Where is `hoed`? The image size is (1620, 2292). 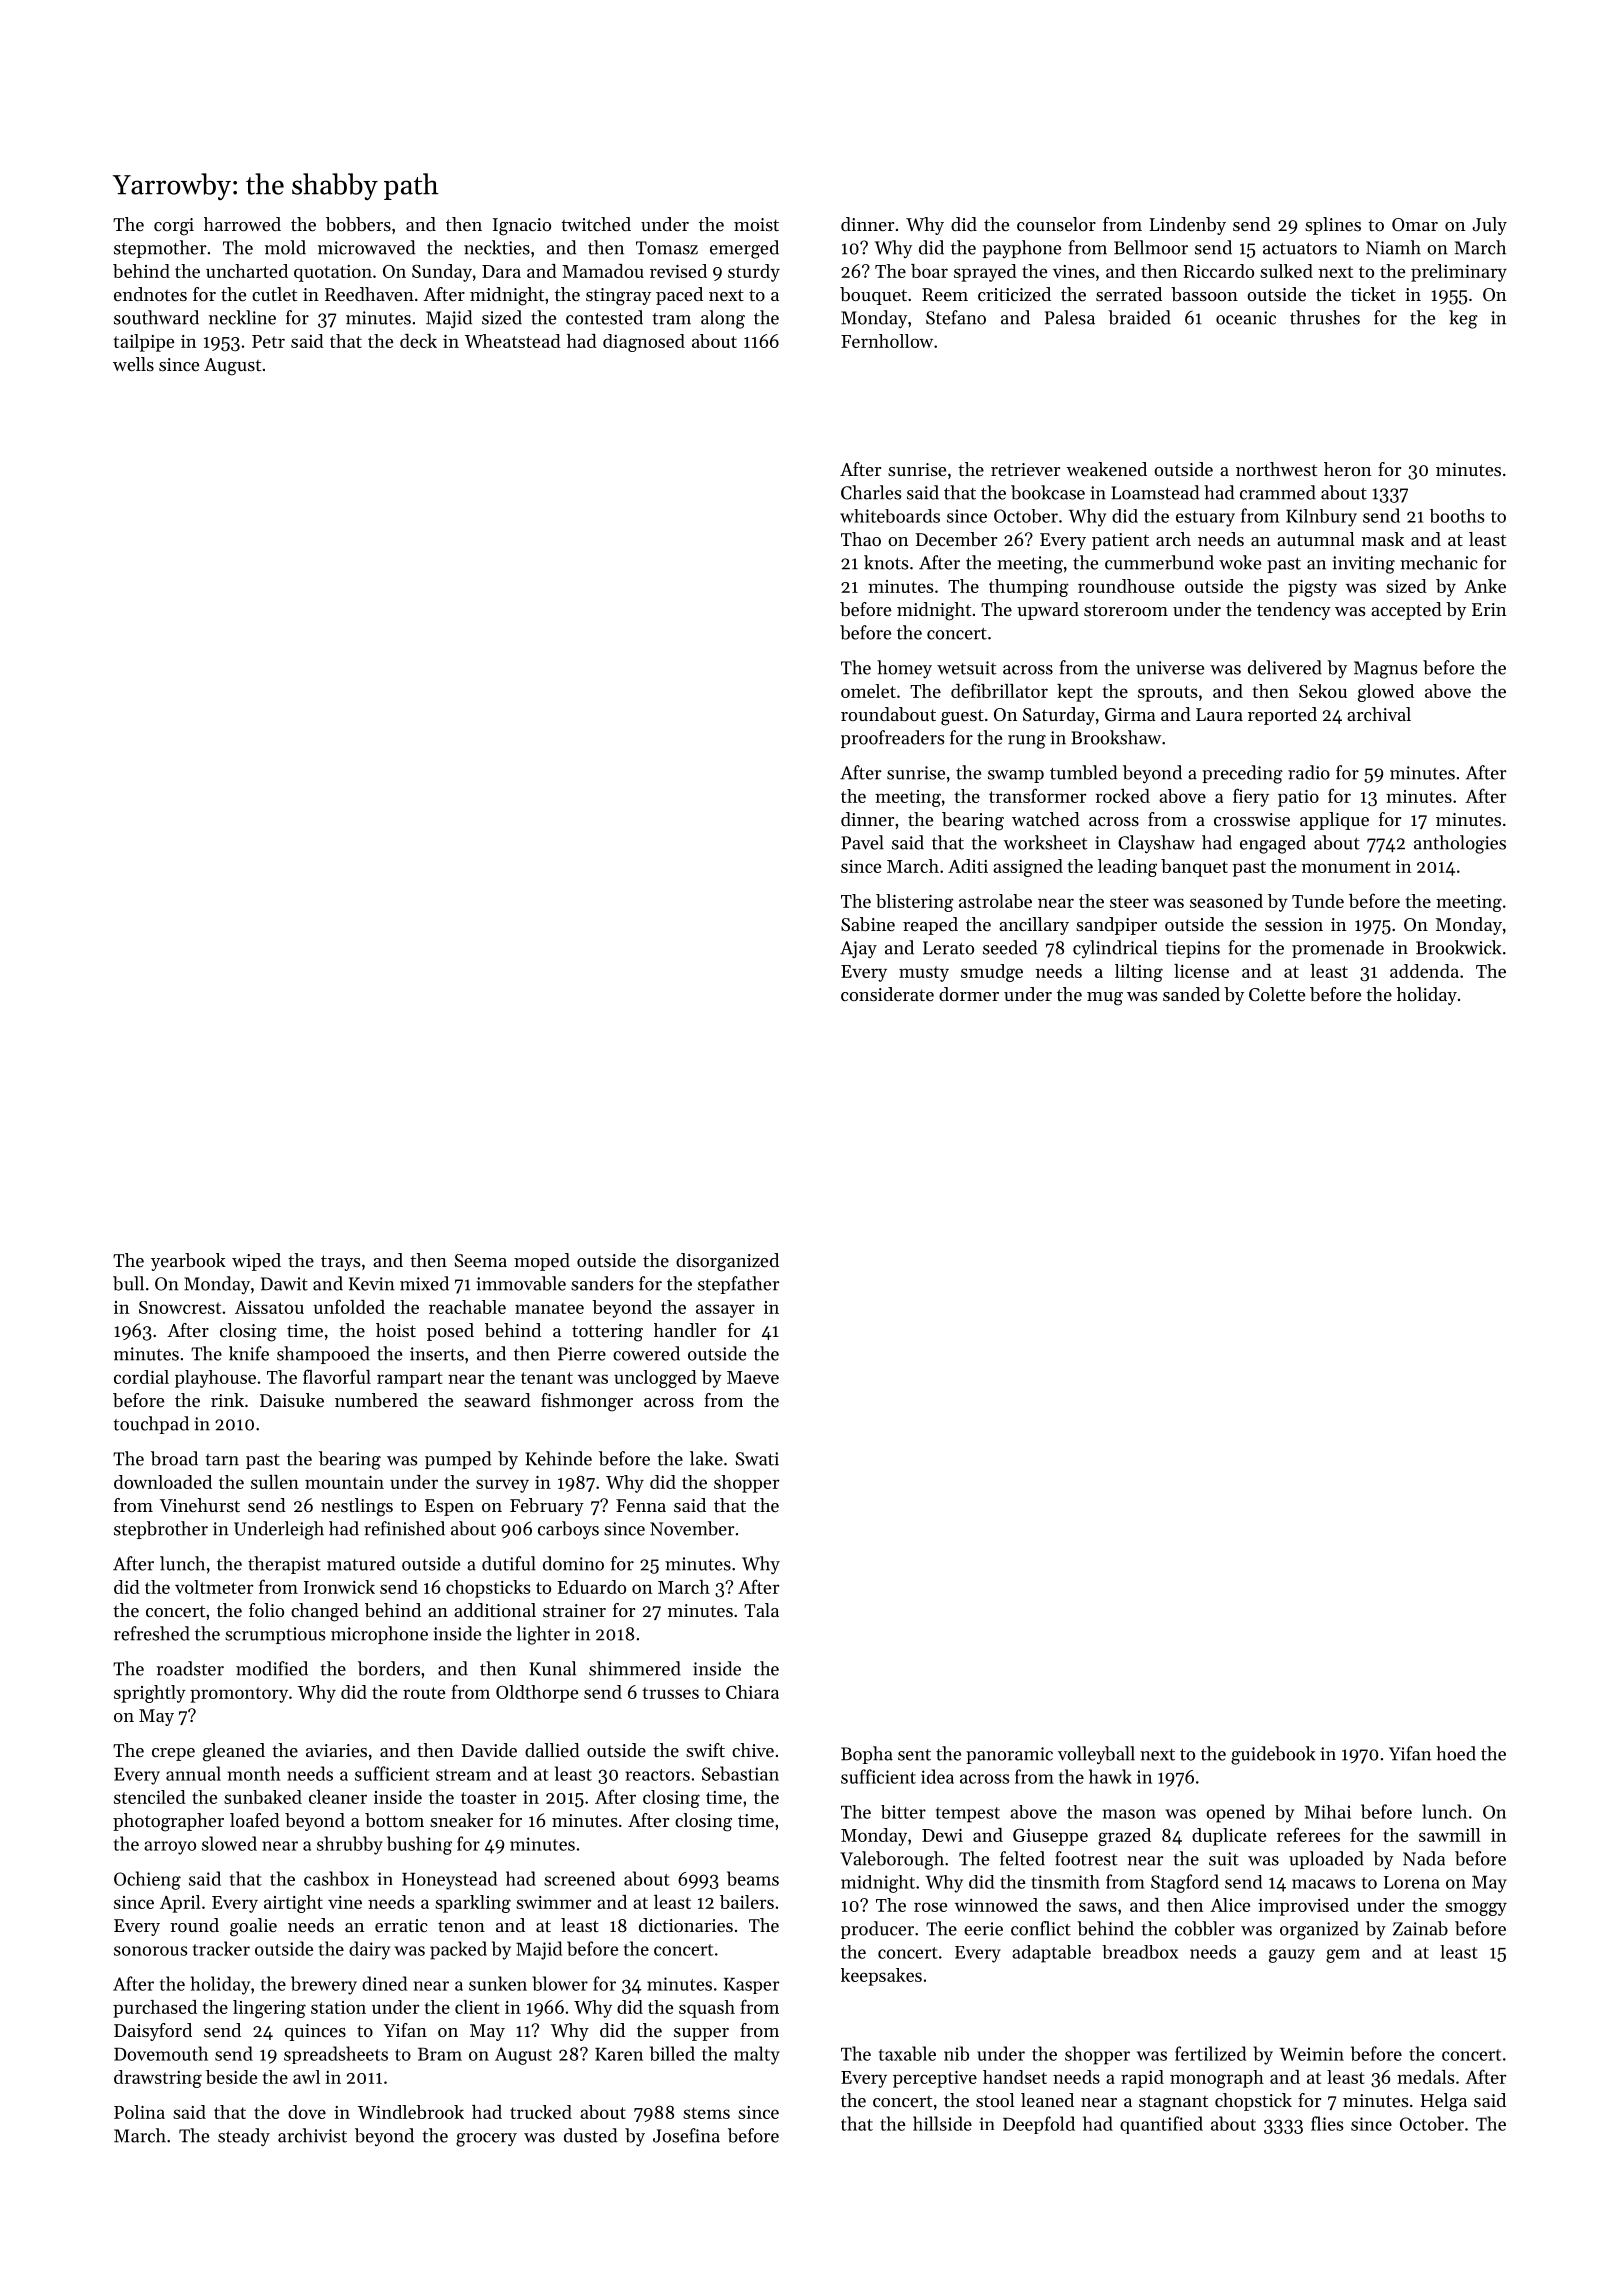 hoed is located at coordinates (1456, 1753).
